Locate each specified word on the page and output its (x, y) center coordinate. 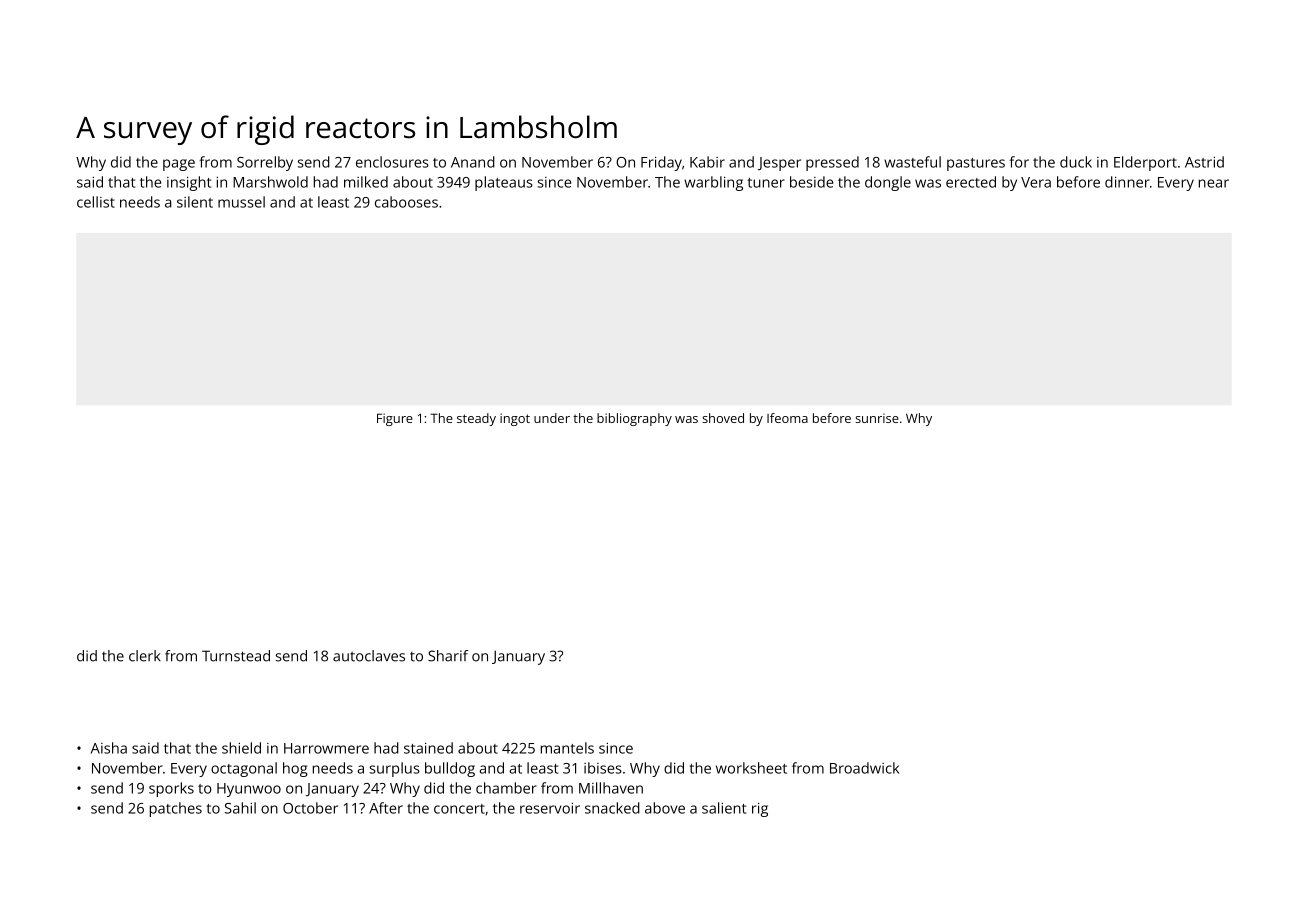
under (552, 418)
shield (241, 748)
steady (476, 419)
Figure (395, 419)
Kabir (707, 162)
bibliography (634, 419)
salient (724, 808)
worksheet (751, 768)
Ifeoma (787, 418)
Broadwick (864, 768)
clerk (145, 656)
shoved (723, 418)
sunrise (877, 418)
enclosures (392, 162)
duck (1076, 162)
